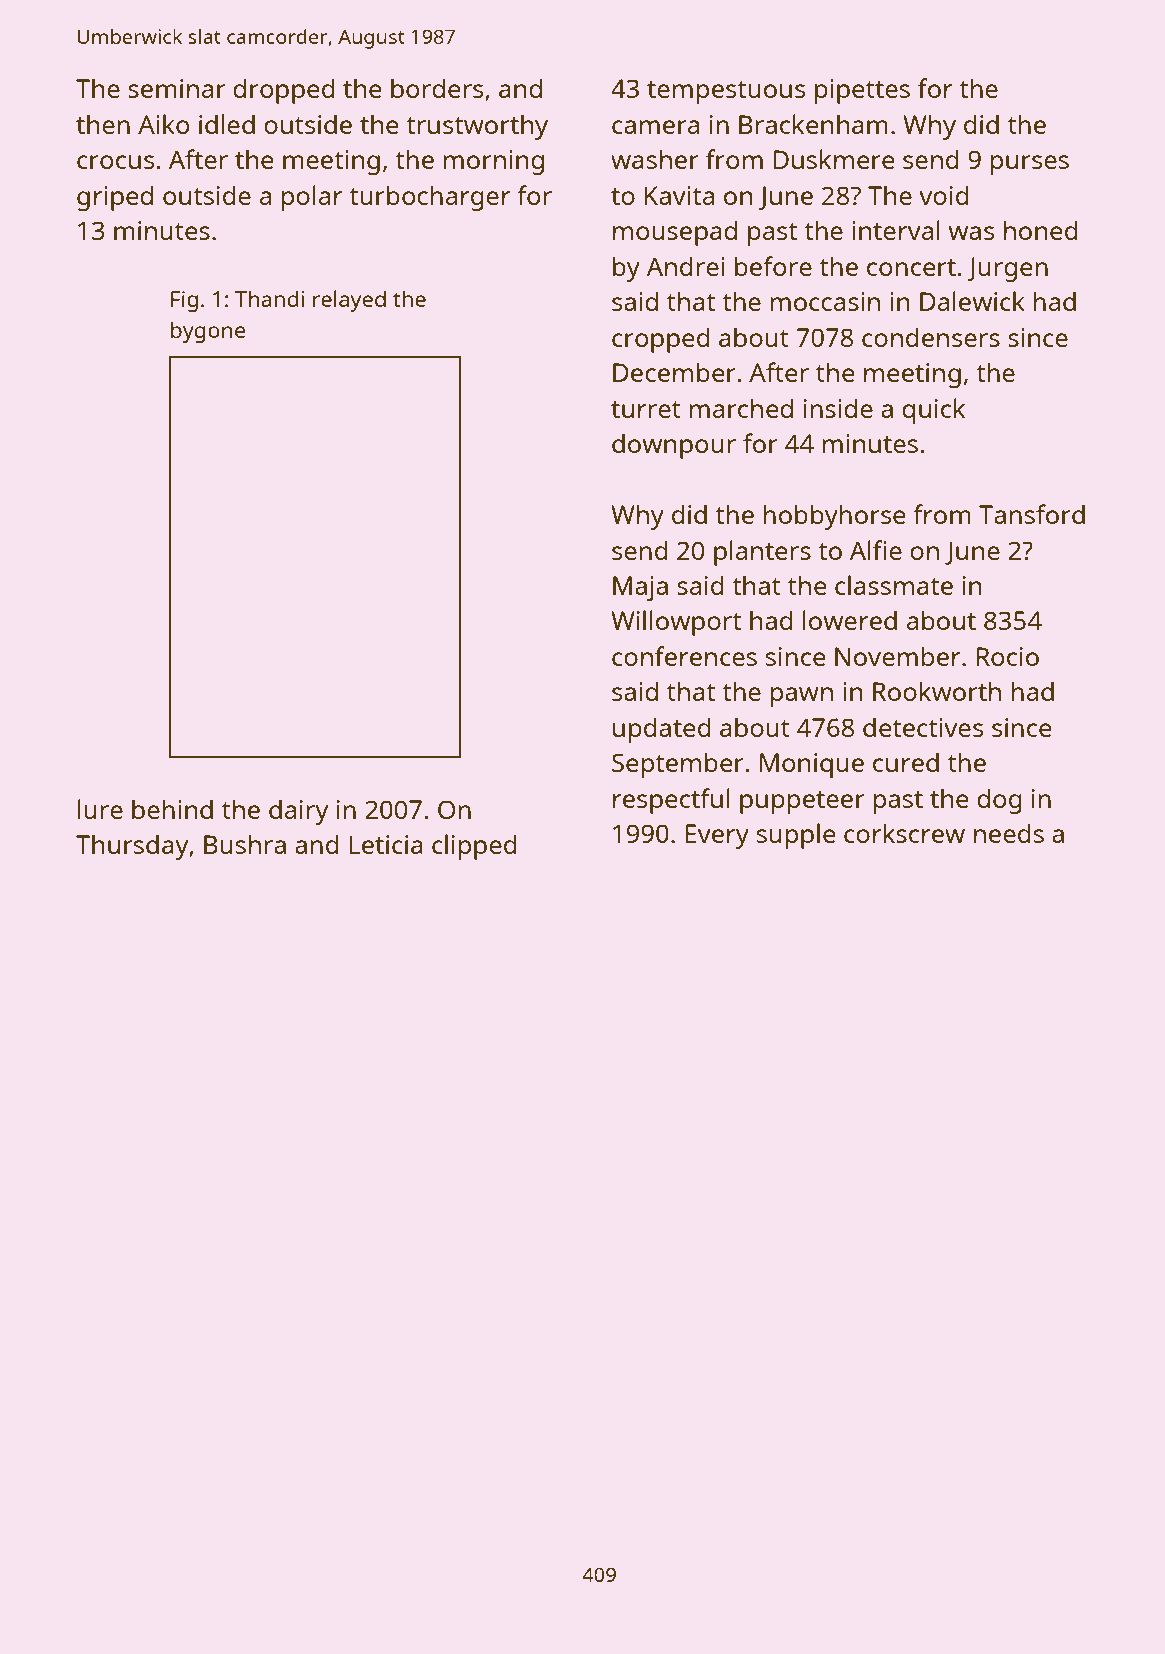 The image size is (1165, 1654). I want to click on purses, so click(1029, 165).
